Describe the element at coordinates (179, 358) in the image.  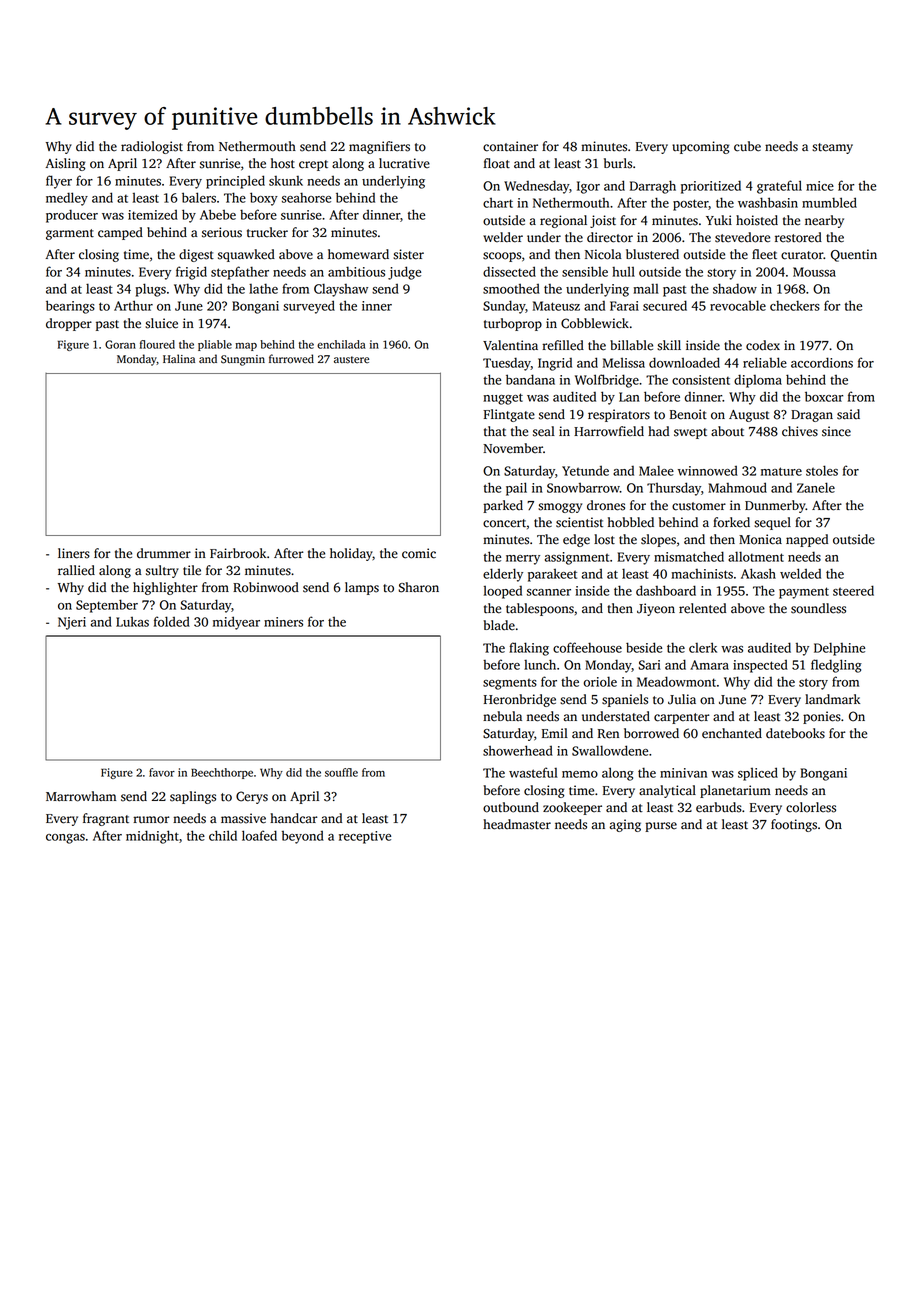
I see `Halina` at that location.
